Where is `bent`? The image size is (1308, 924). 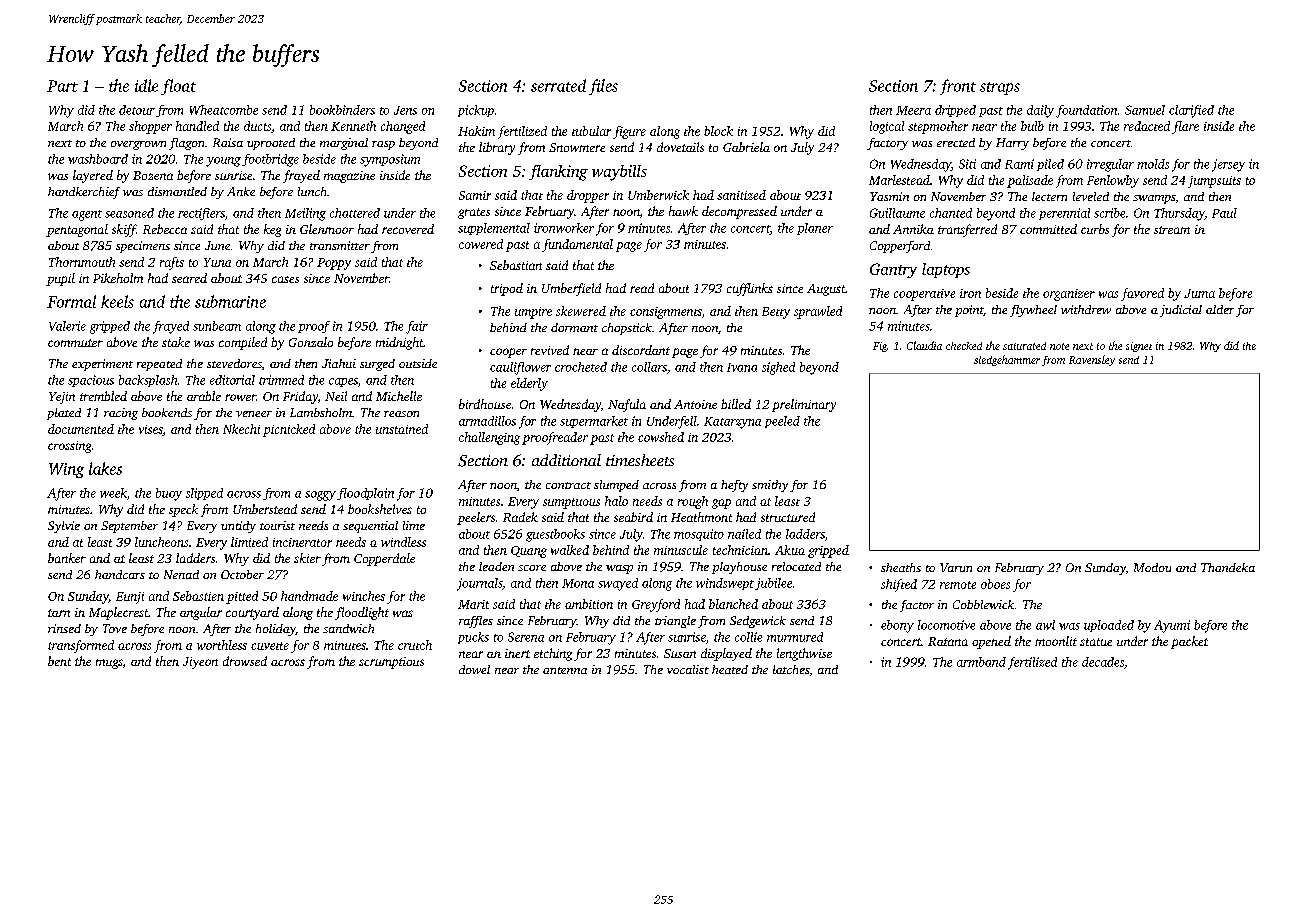
bent is located at coordinates (59, 661).
